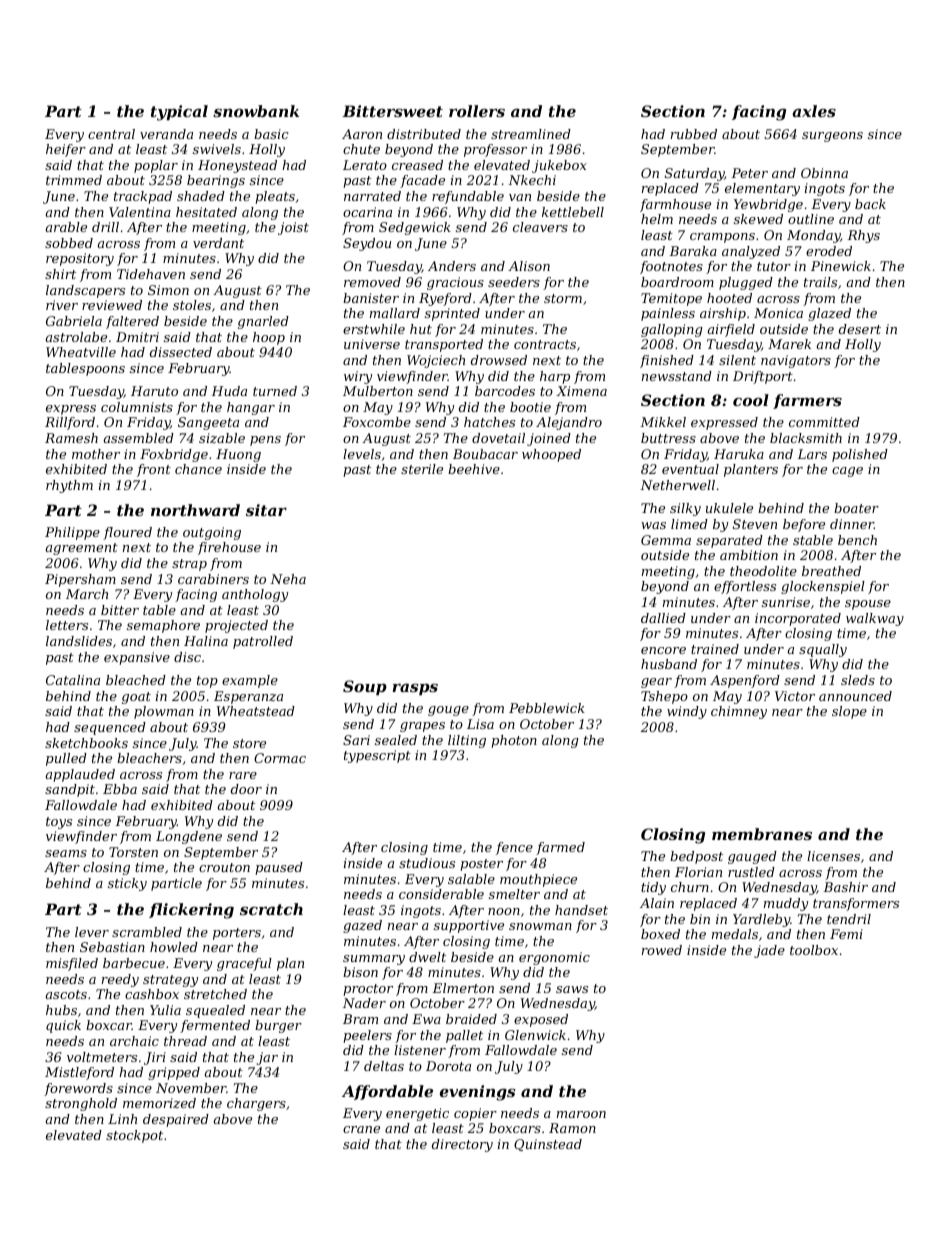  What do you see at coordinates (134, 1136) in the image?
I see `stockpot` at bounding box center [134, 1136].
